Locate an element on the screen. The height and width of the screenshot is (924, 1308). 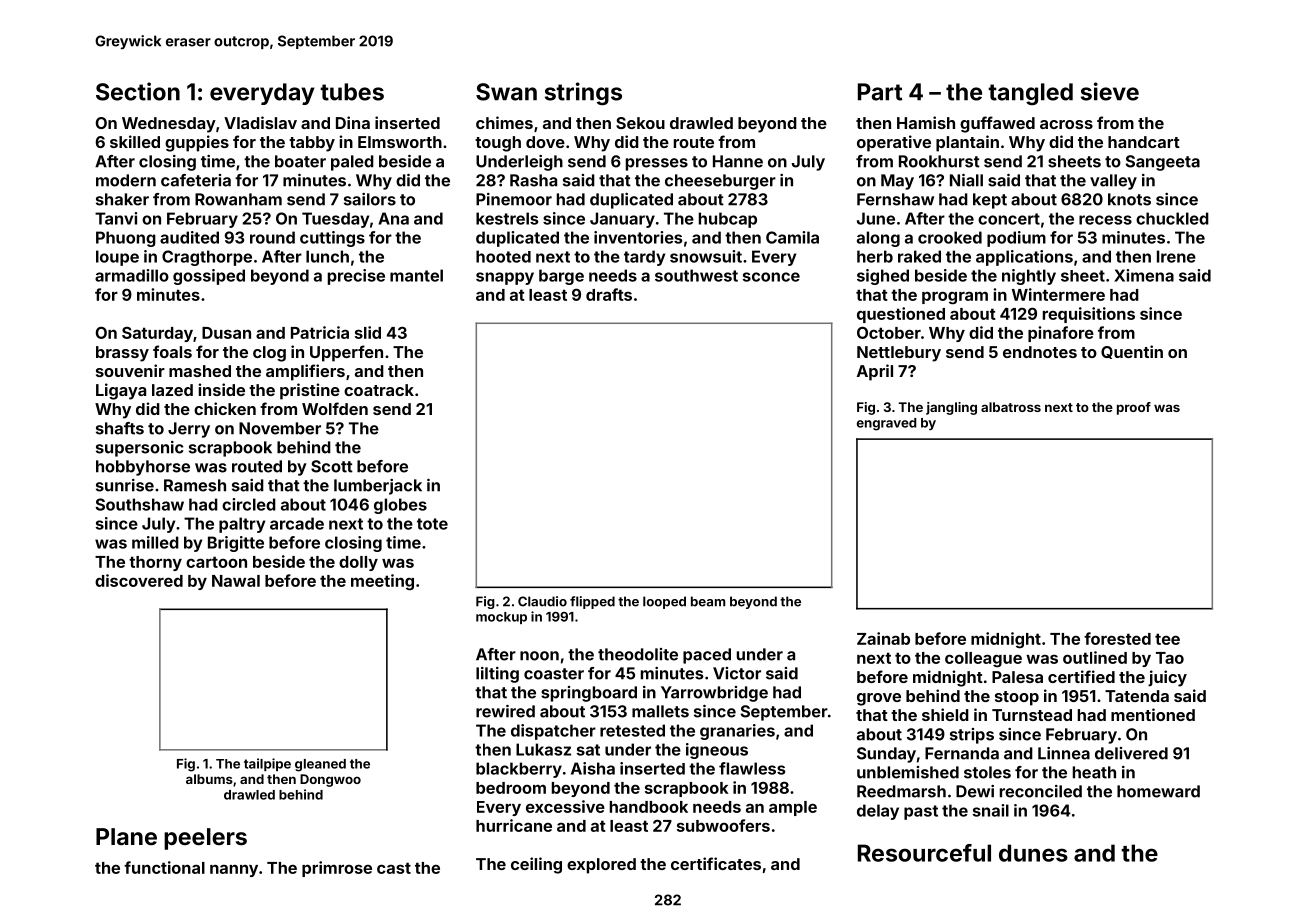
Quentin is located at coordinates (1132, 352).
